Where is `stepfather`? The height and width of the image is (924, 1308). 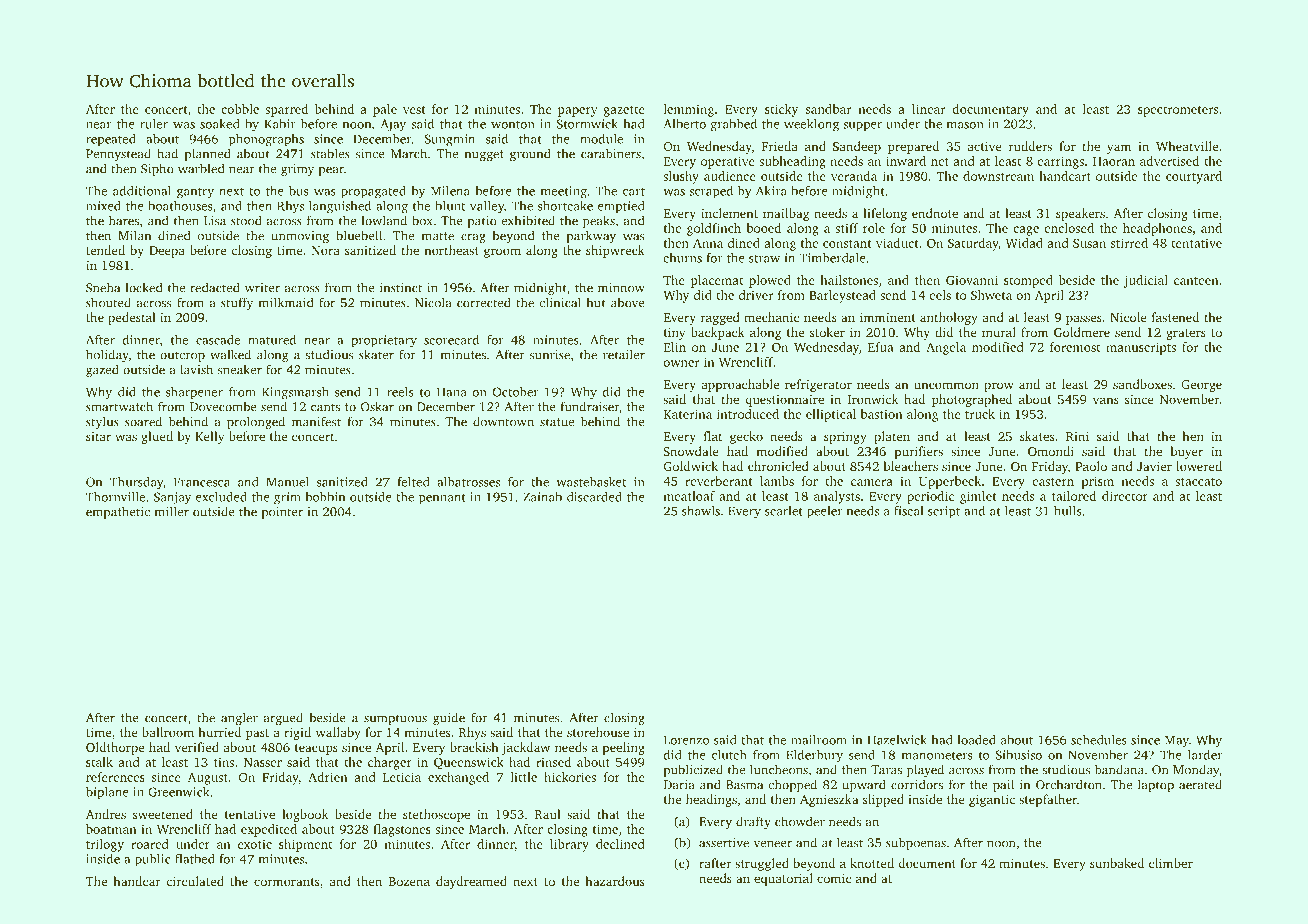
stepfather is located at coordinates (1048, 800).
